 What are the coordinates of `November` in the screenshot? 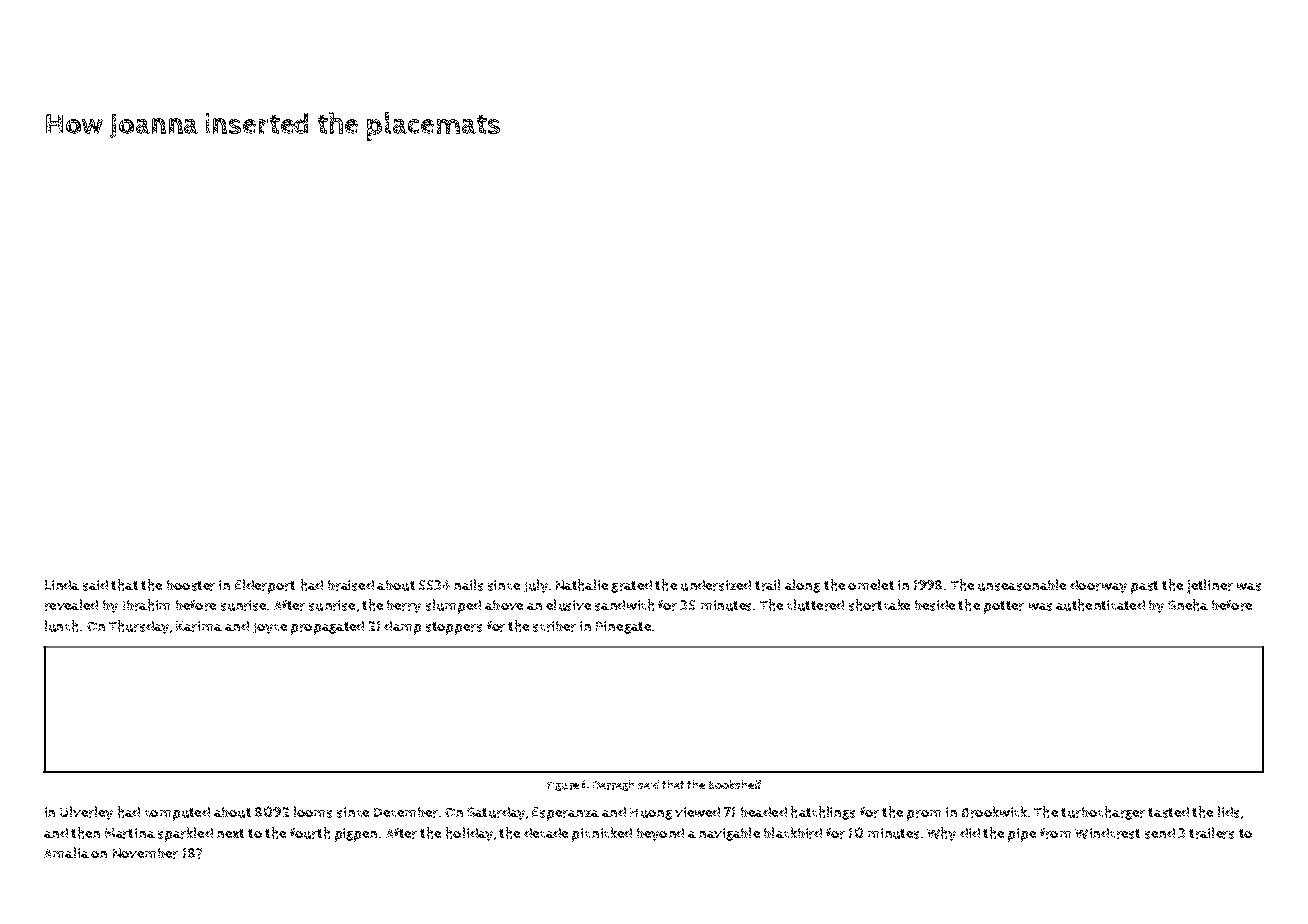 It's located at (145, 853).
